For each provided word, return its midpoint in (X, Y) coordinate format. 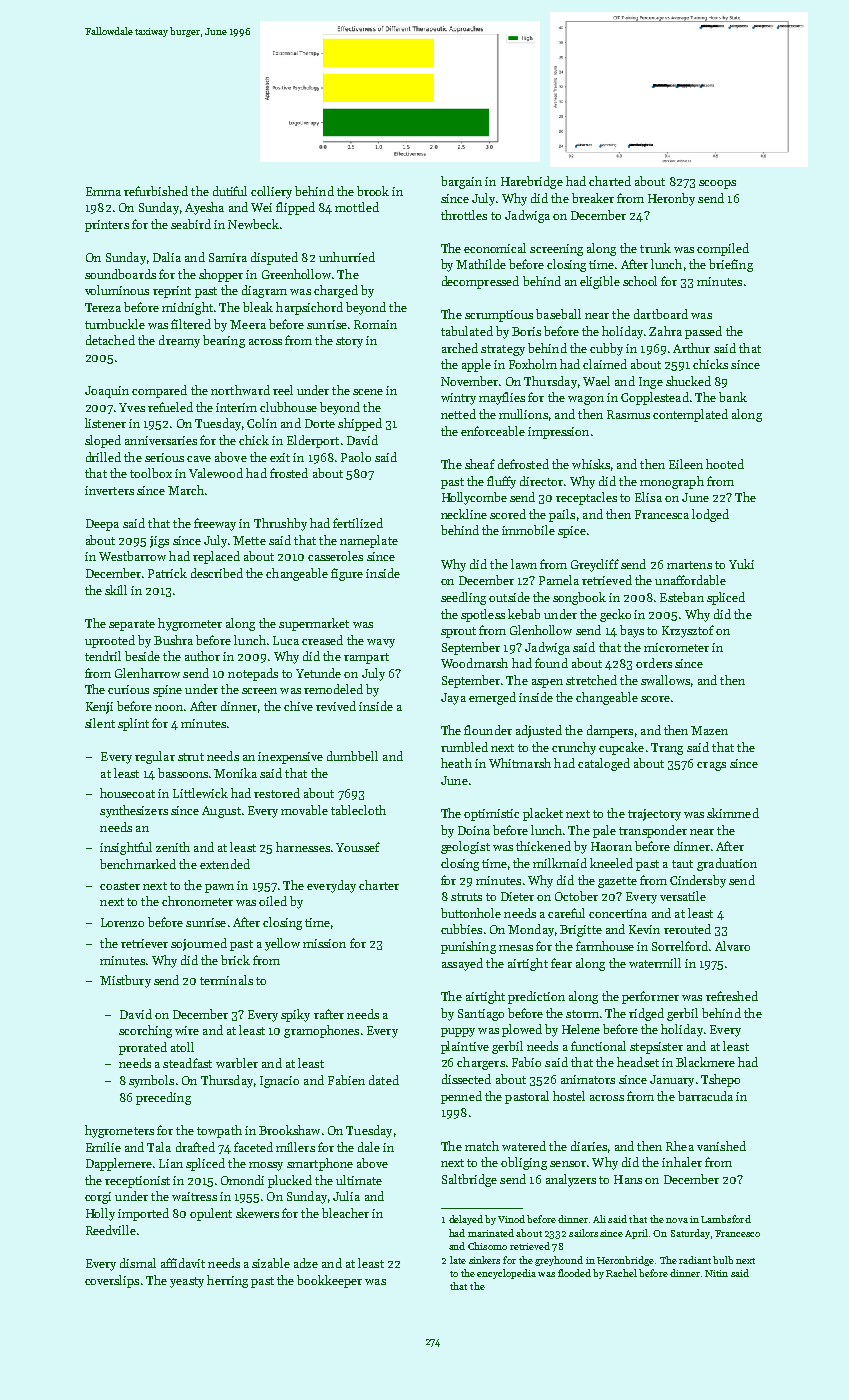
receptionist (137, 1182)
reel (283, 390)
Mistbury (125, 981)
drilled (103, 457)
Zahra (665, 331)
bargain (461, 182)
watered (524, 1146)
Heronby (671, 199)
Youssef (358, 847)
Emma (103, 191)
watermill (655, 963)
